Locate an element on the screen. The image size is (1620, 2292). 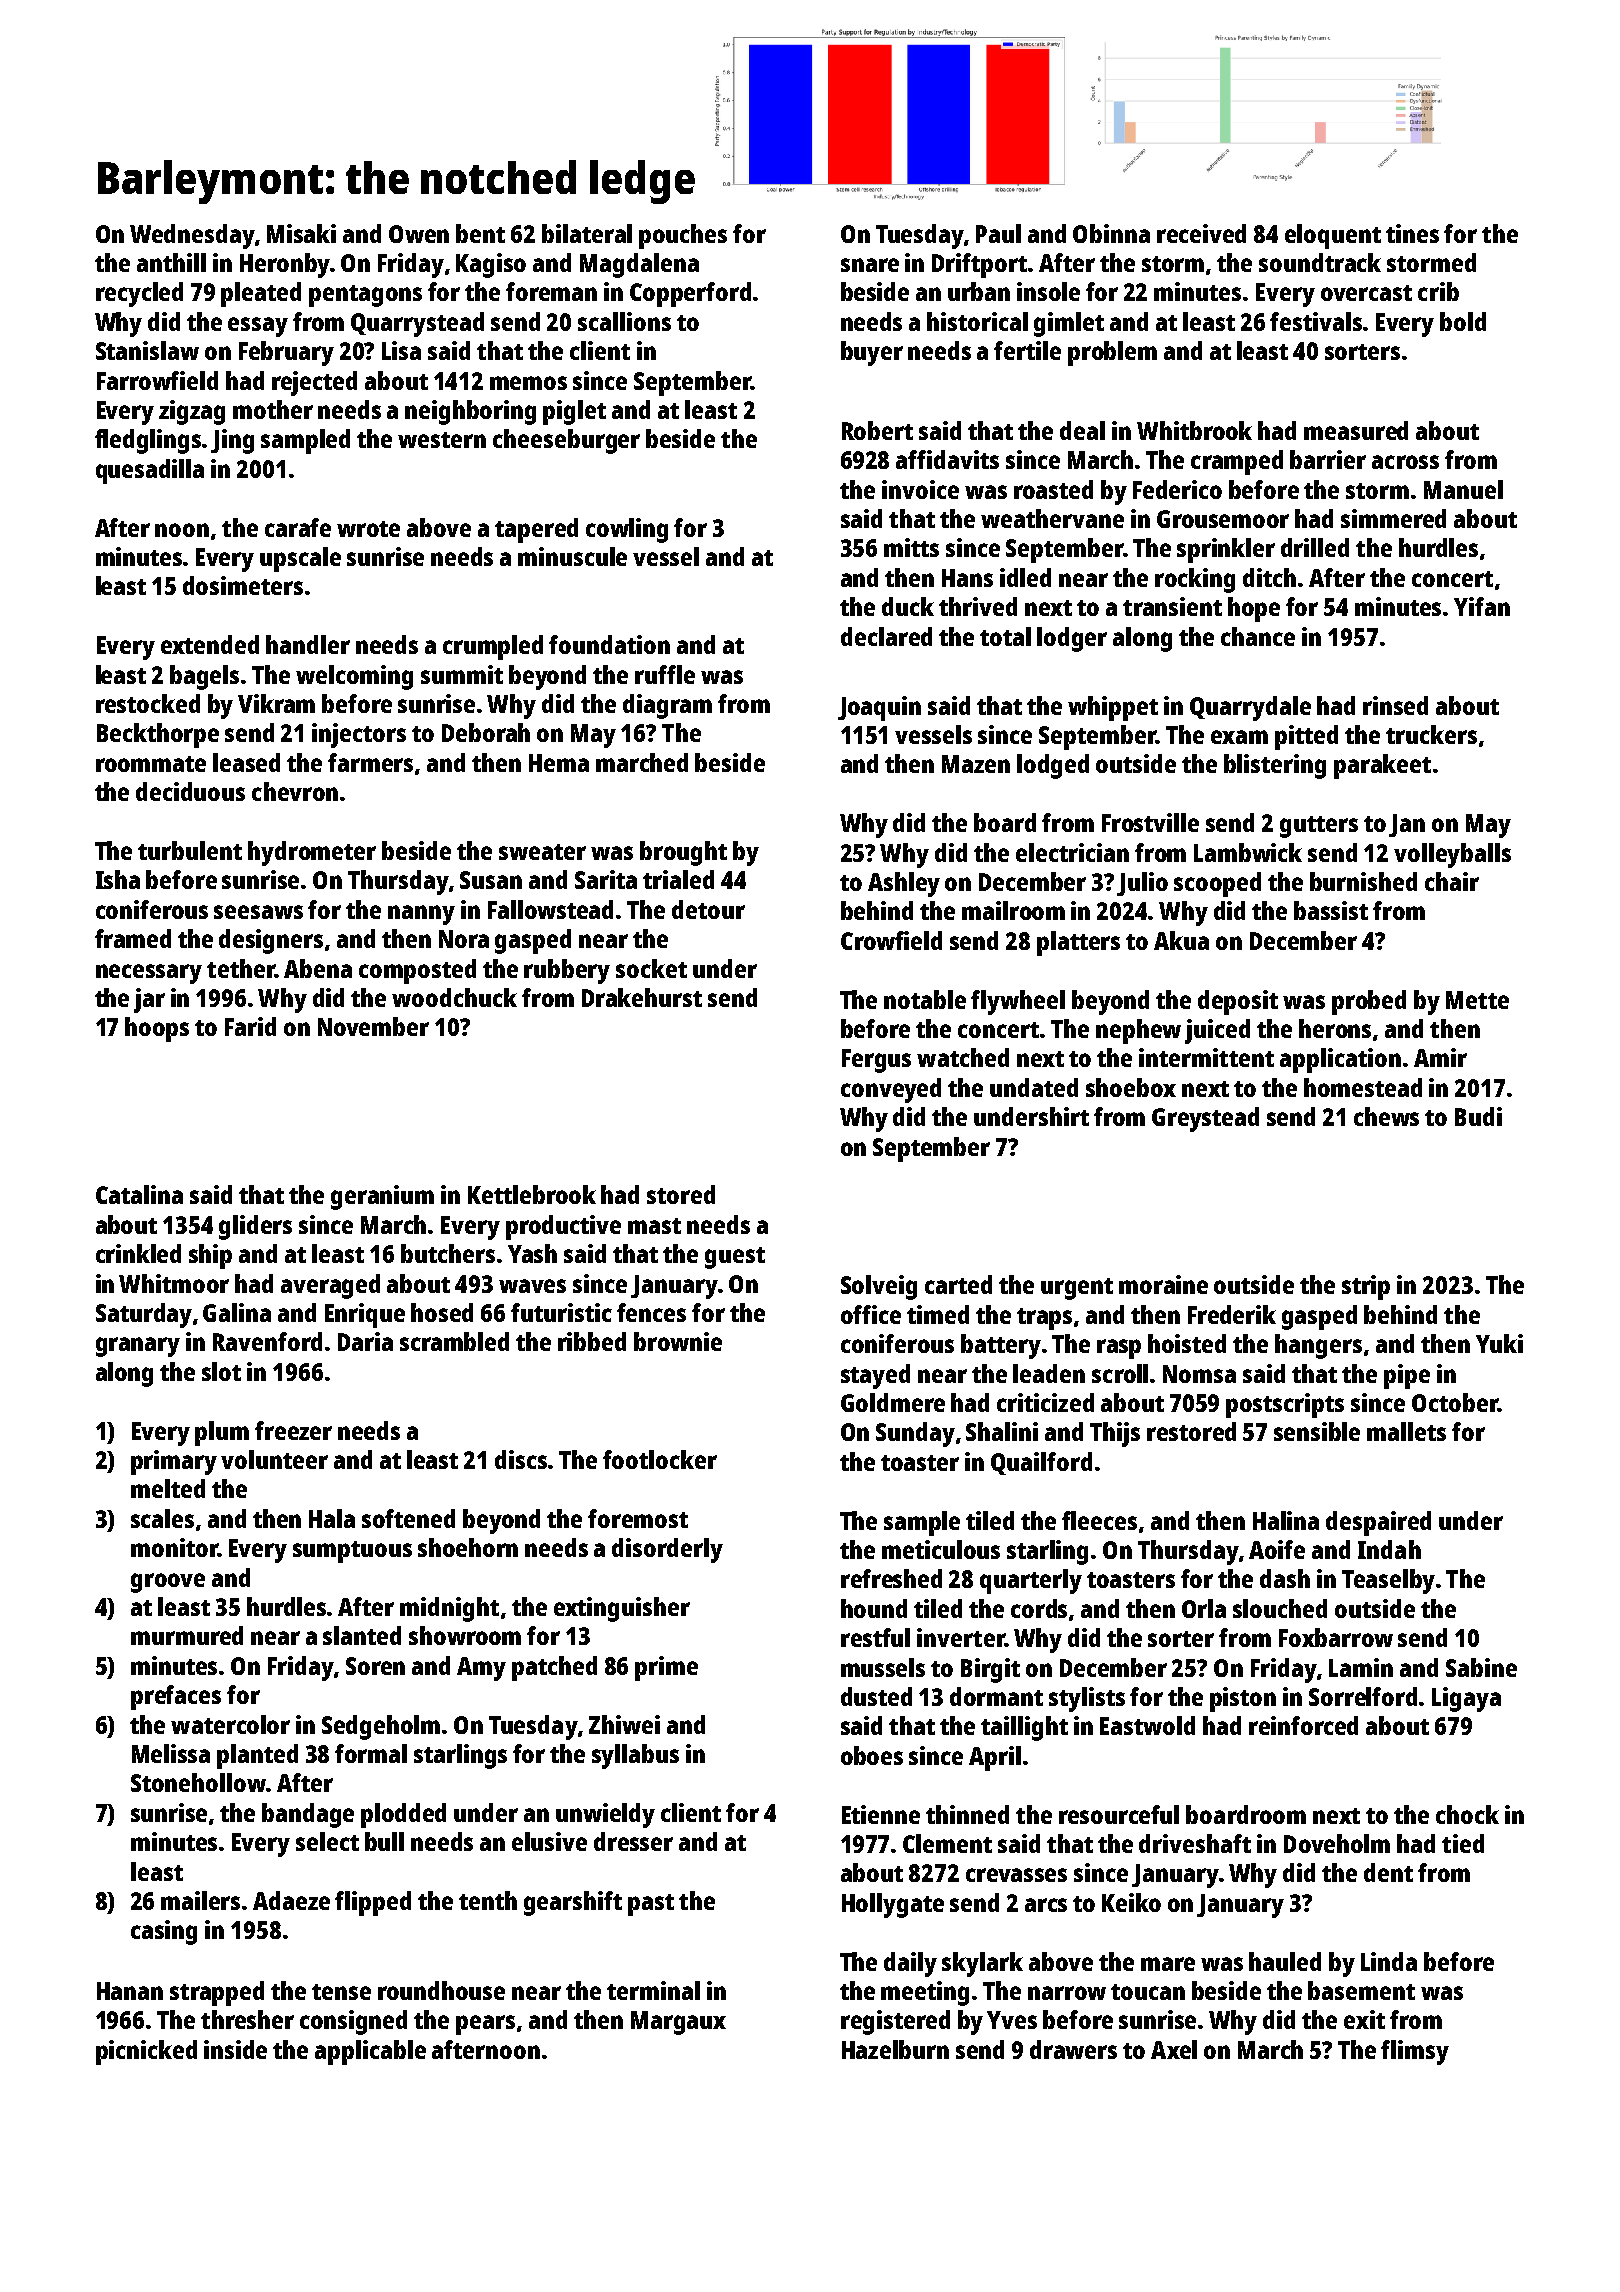
Greystead is located at coordinates (1205, 1119).
